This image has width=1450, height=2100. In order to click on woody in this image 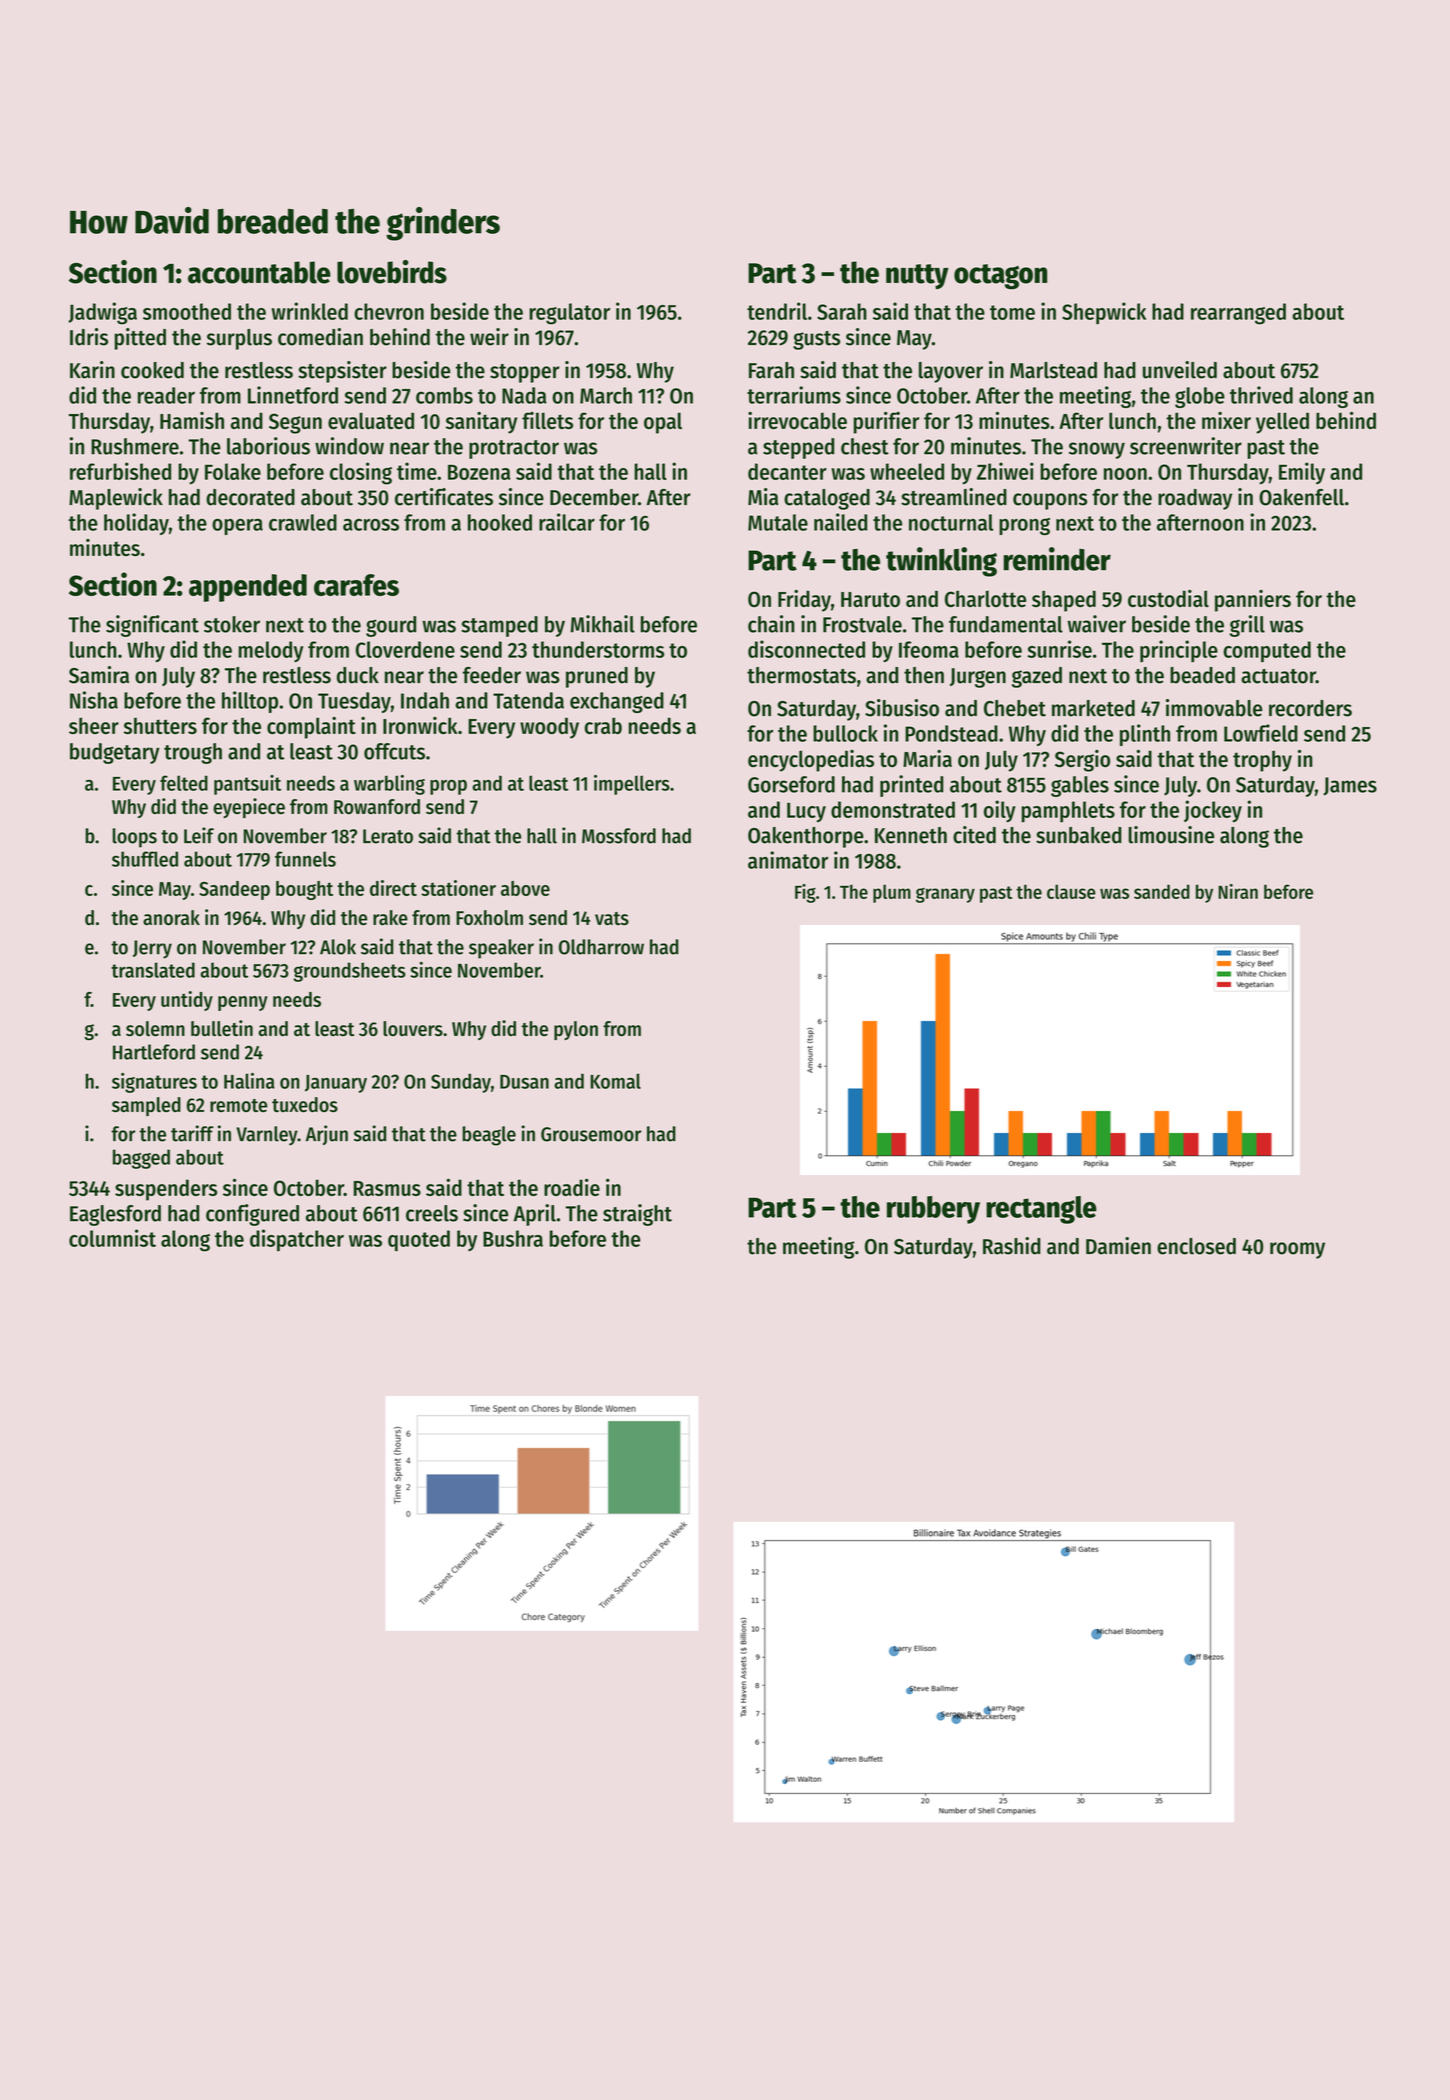, I will do `click(549, 728)`.
